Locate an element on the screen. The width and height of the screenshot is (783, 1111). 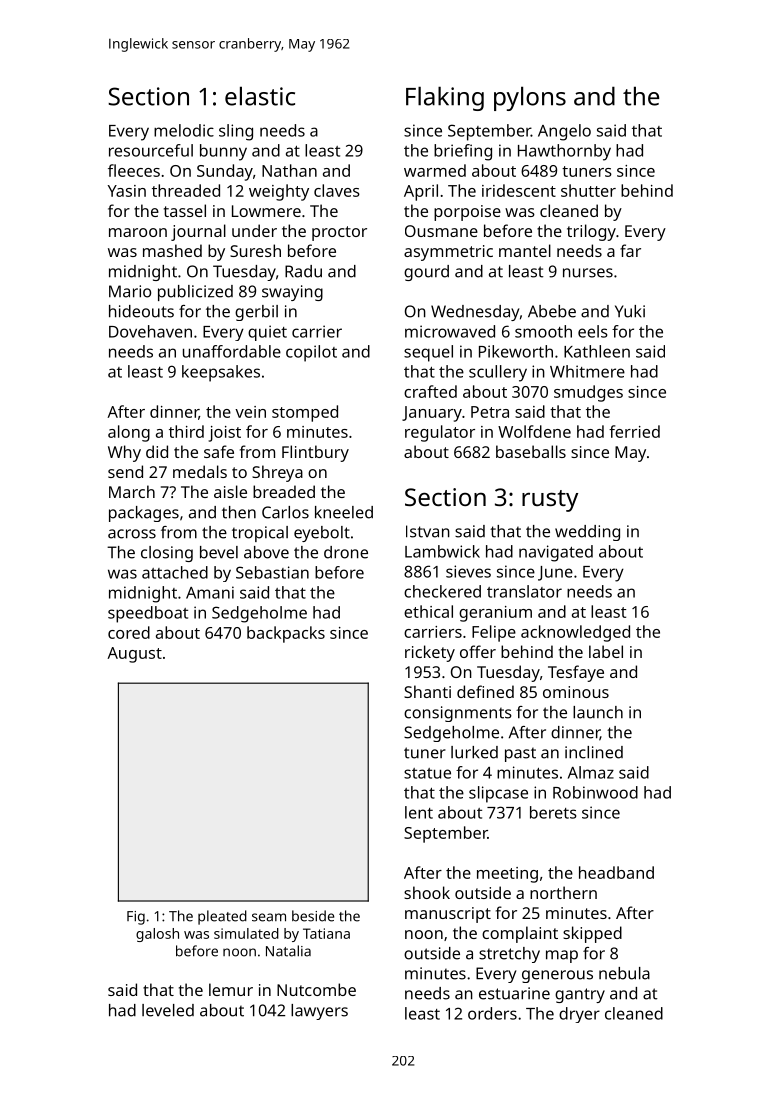
galosh is located at coordinates (157, 935).
